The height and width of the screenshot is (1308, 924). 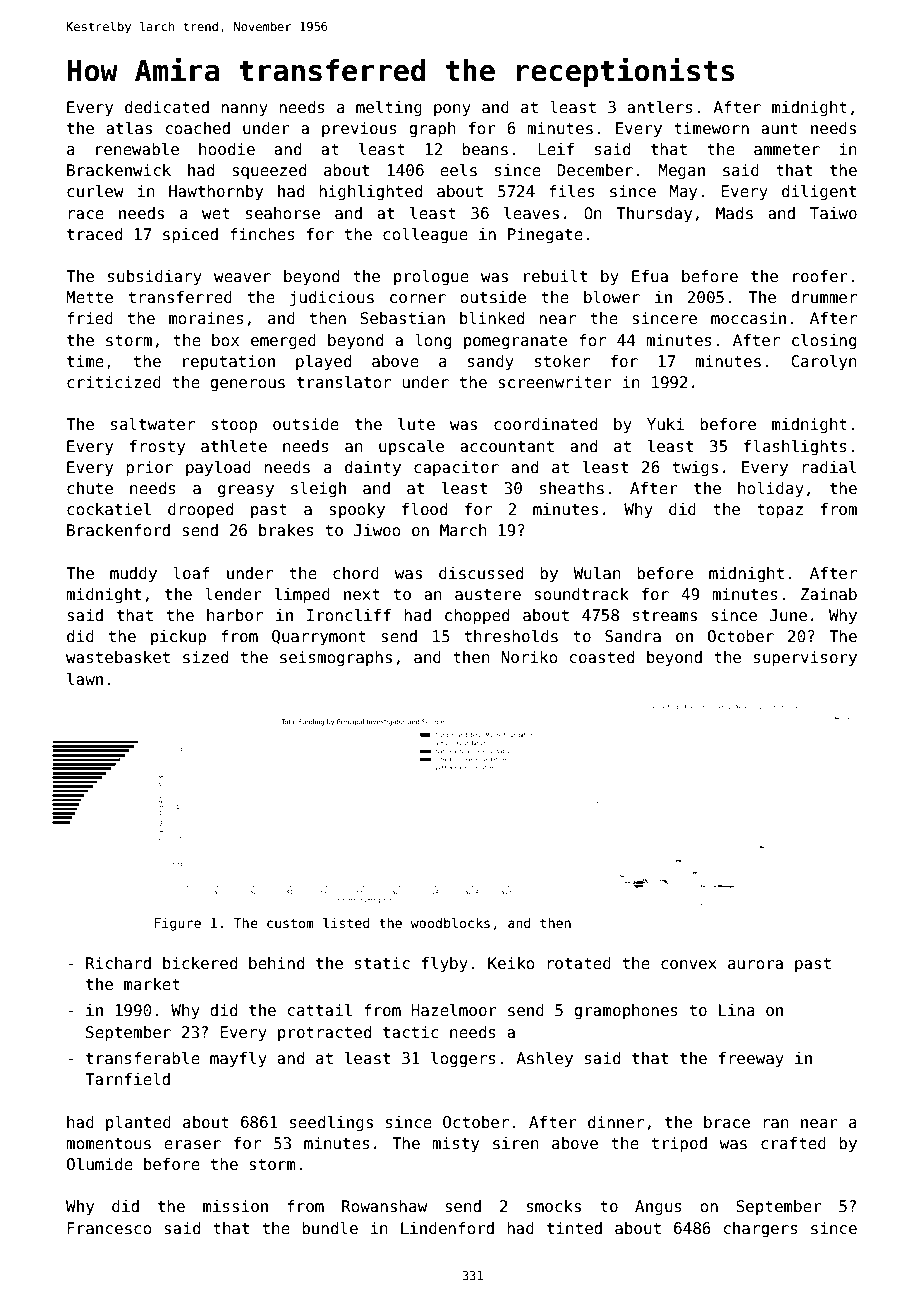 What do you see at coordinates (734, 213) in the screenshot?
I see `Mads` at bounding box center [734, 213].
